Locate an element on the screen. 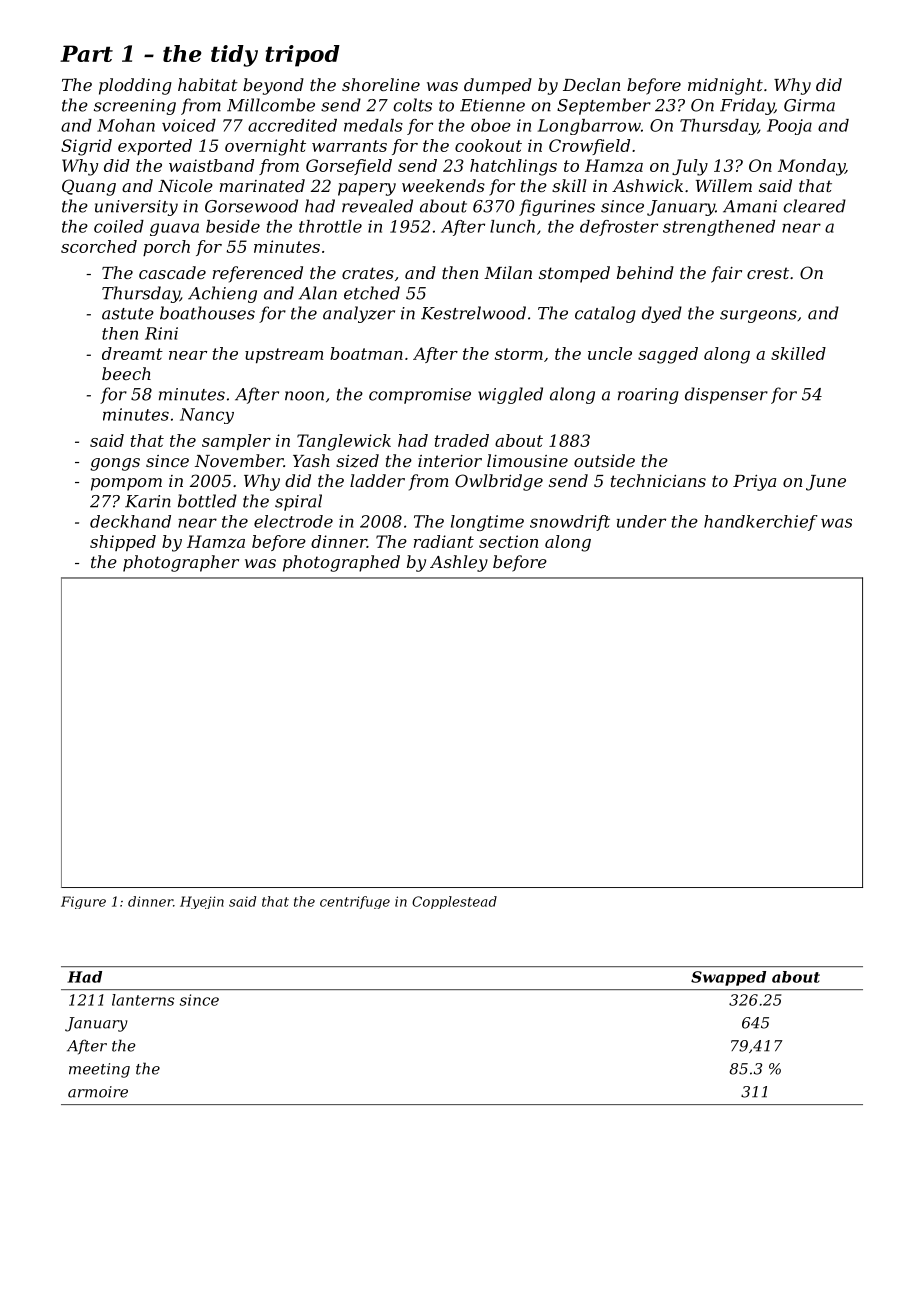  armoire is located at coordinates (98, 1092).
